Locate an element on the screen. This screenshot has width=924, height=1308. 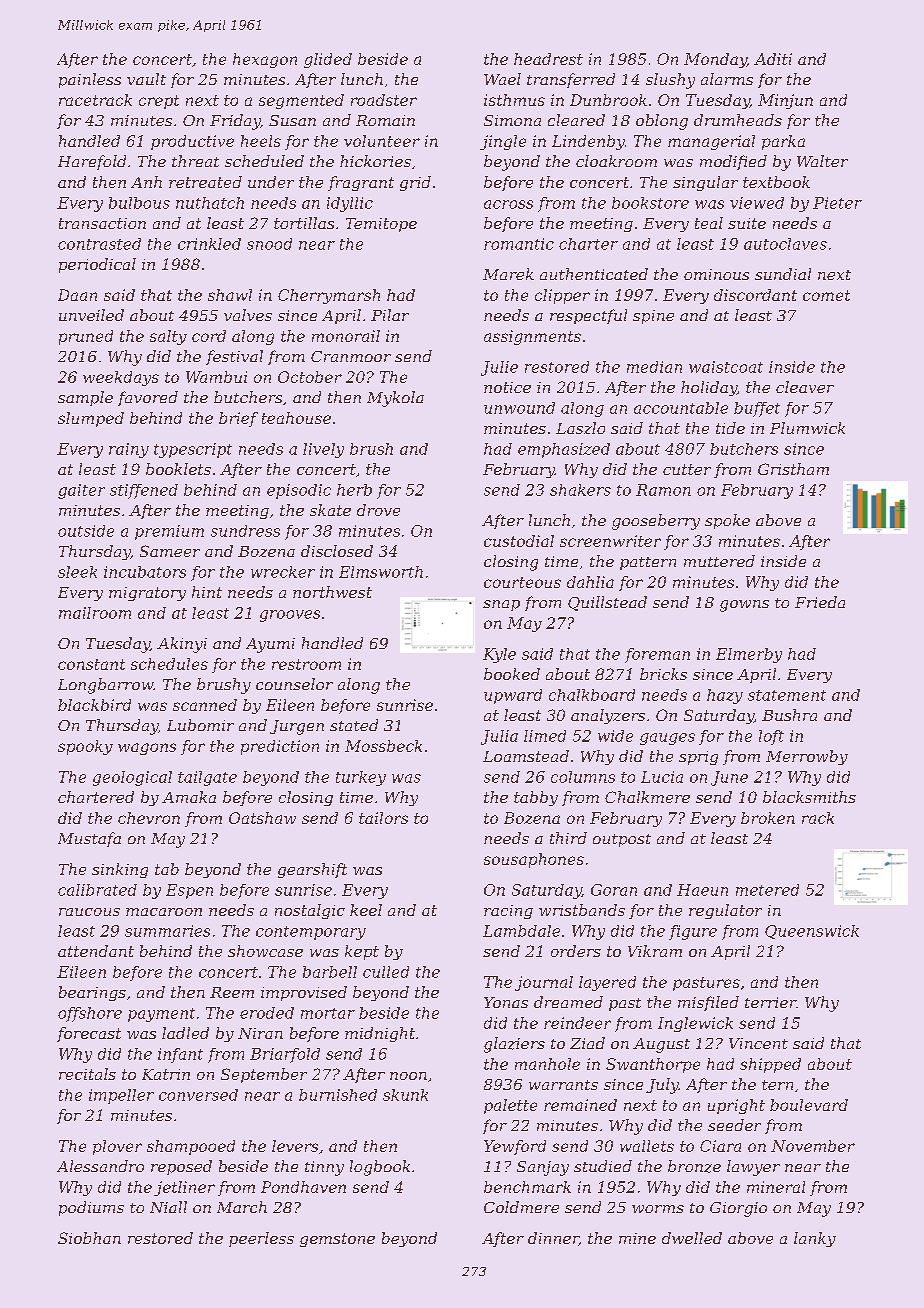
painless is located at coordinates (90, 80).
